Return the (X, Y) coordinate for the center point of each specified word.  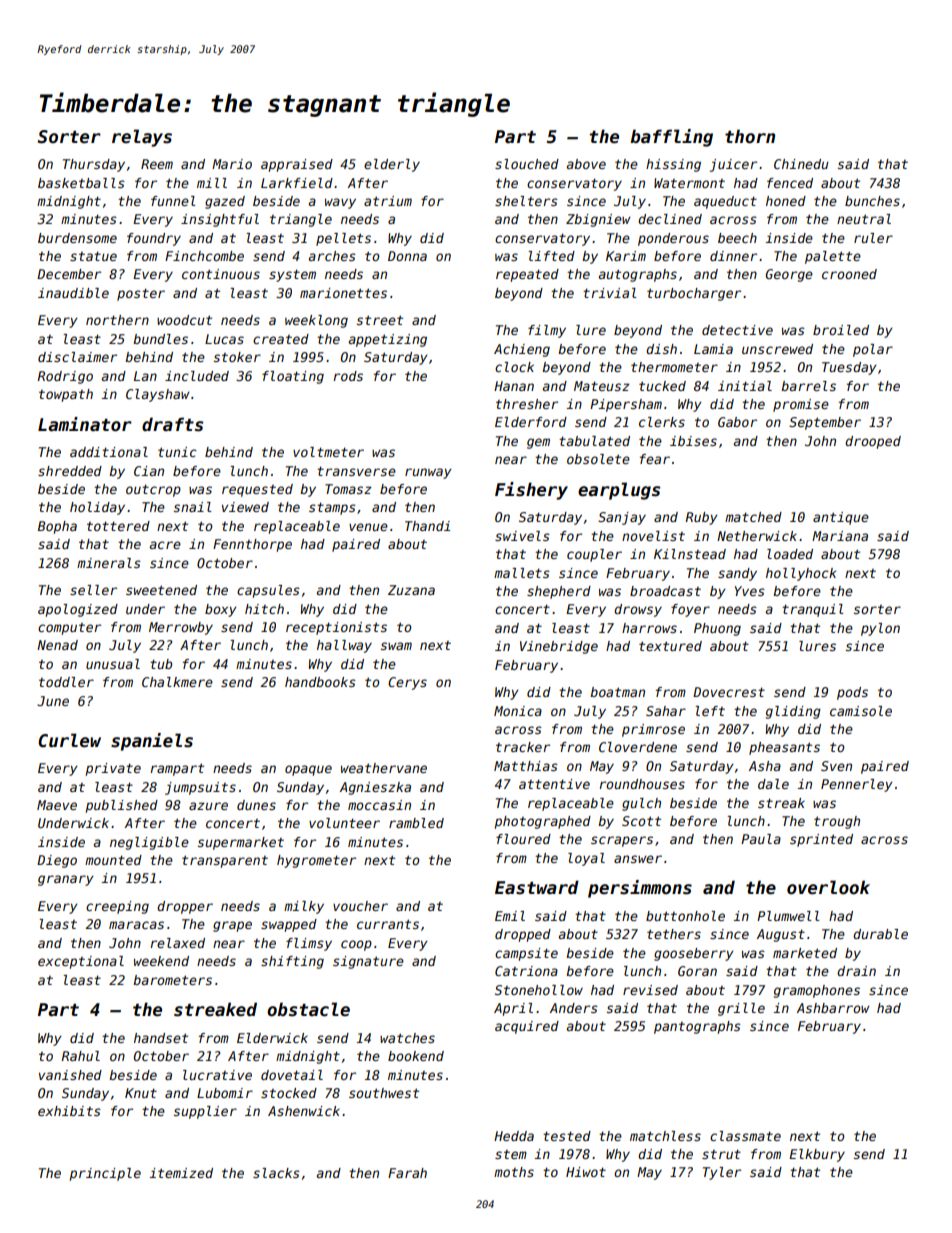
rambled (416, 823)
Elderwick (272, 1038)
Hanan (514, 386)
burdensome (77, 238)
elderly (392, 165)
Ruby (701, 518)
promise (801, 405)
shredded (70, 471)
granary (65, 880)
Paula (761, 839)
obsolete (598, 459)
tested (567, 1136)
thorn (750, 136)
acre (165, 545)
